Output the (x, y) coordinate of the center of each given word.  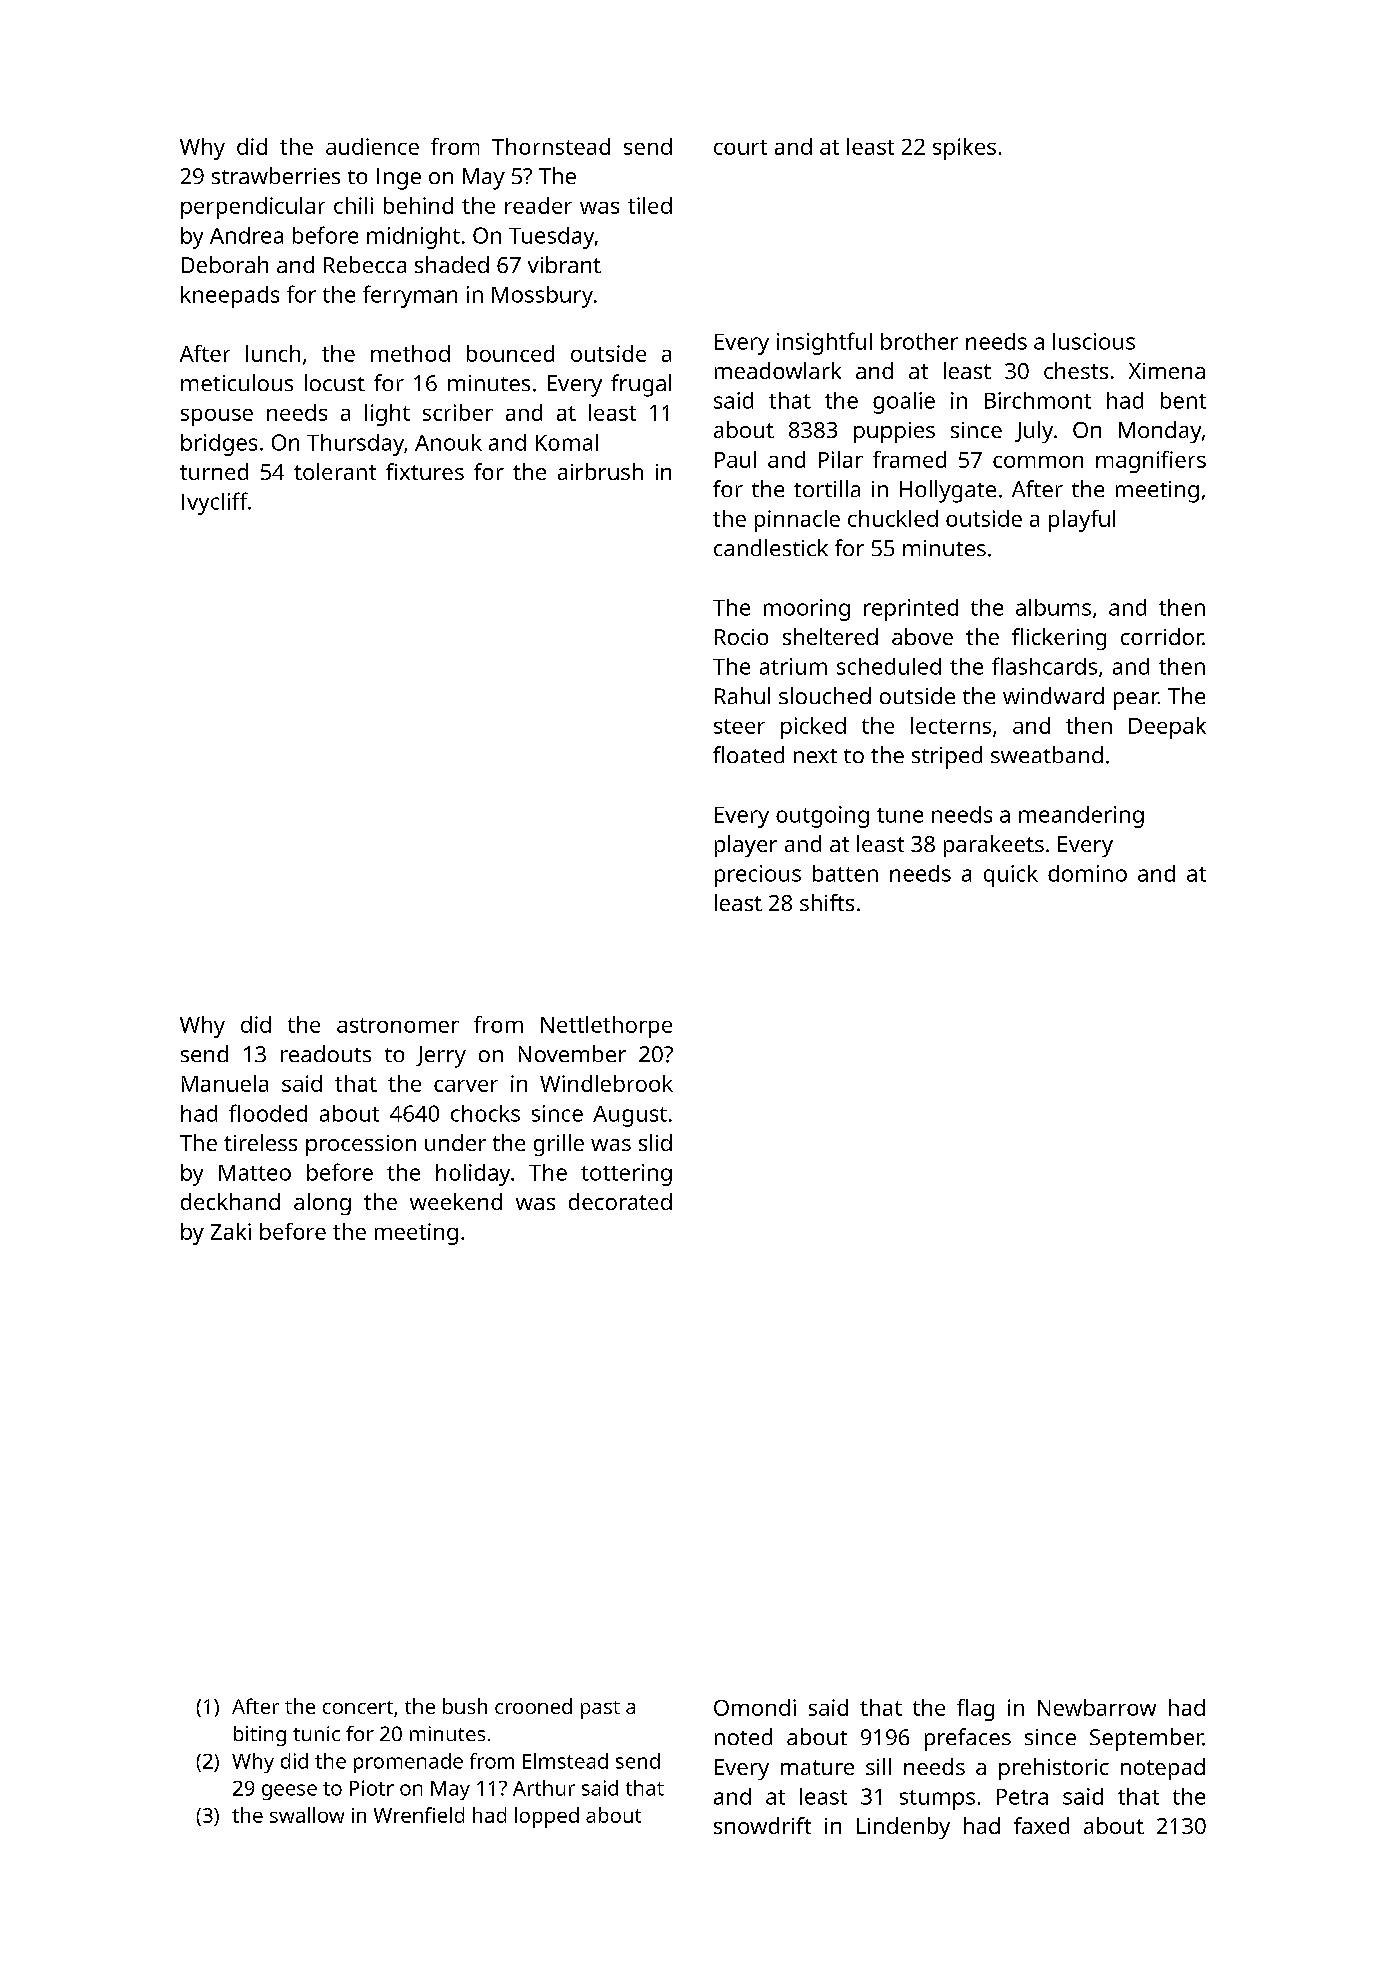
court (740, 147)
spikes (964, 149)
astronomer (398, 1025)
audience (372, 146)
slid (655, 1142)
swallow (307, 1815)
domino (1087, 873)
